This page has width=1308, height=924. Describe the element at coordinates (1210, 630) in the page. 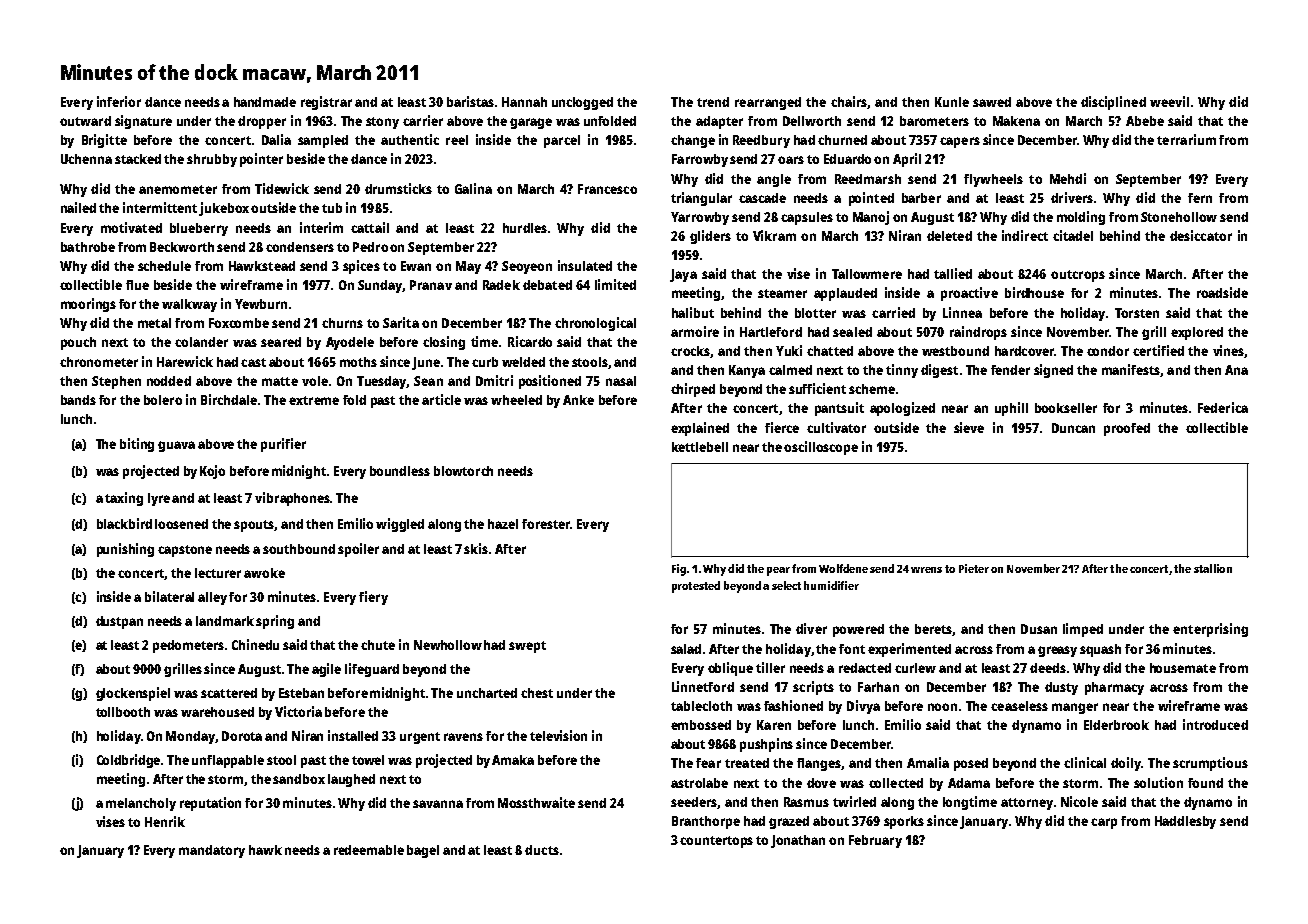

I see `enterprising` at that location.
